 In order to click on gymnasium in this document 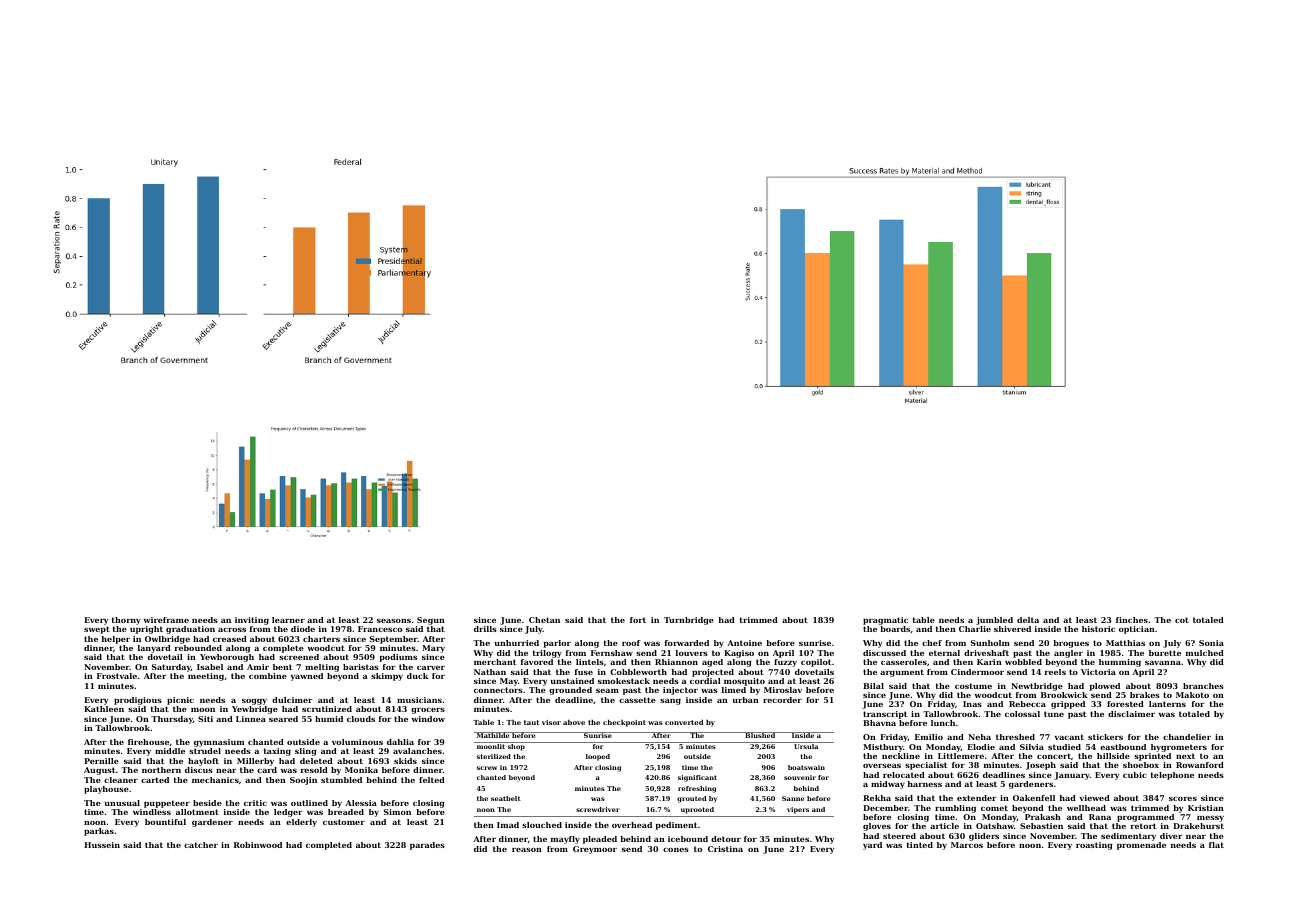, I will do `click(219, 743)`.
